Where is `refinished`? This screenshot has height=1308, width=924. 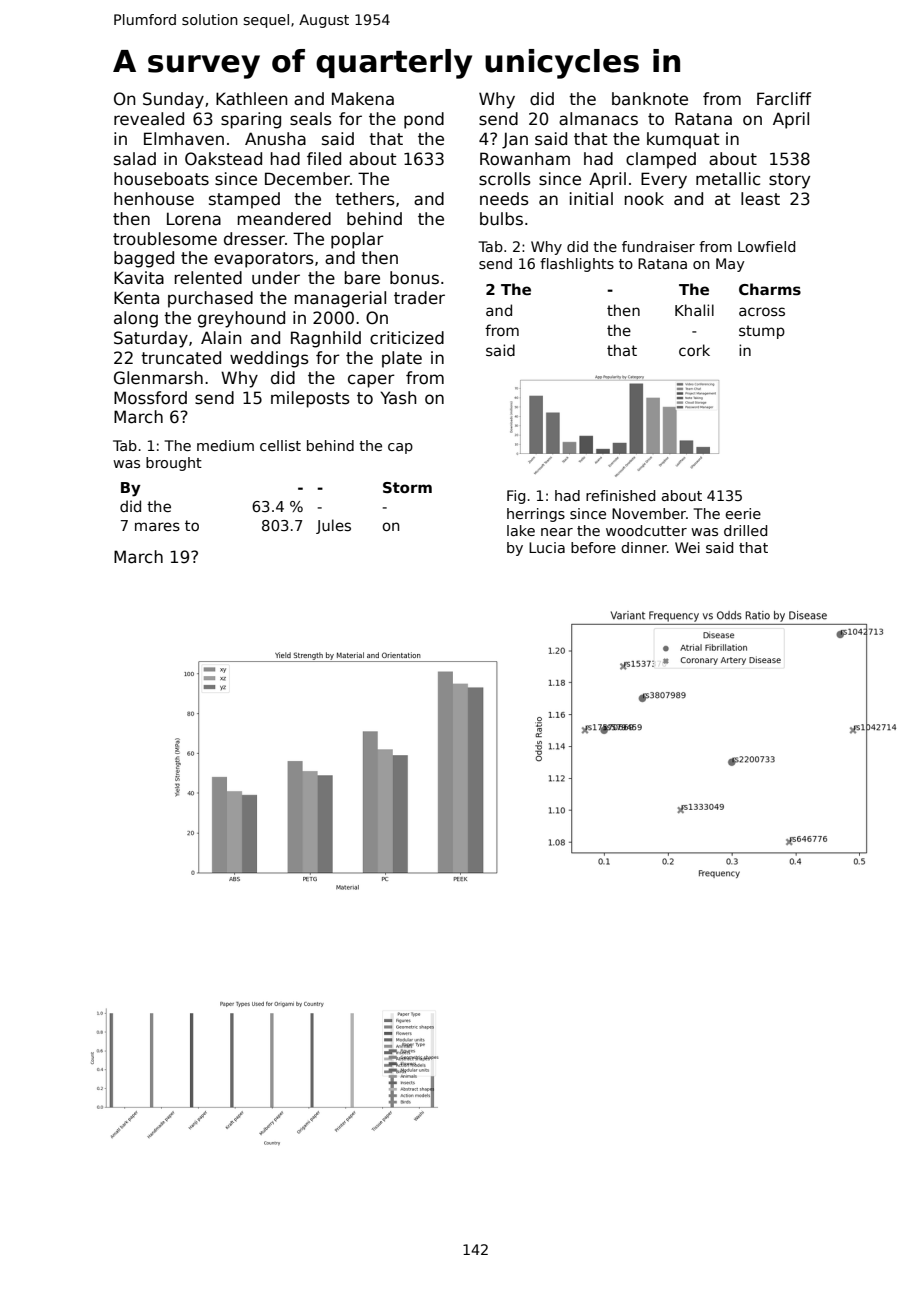 refinished is located at coordinates (620, 495).
